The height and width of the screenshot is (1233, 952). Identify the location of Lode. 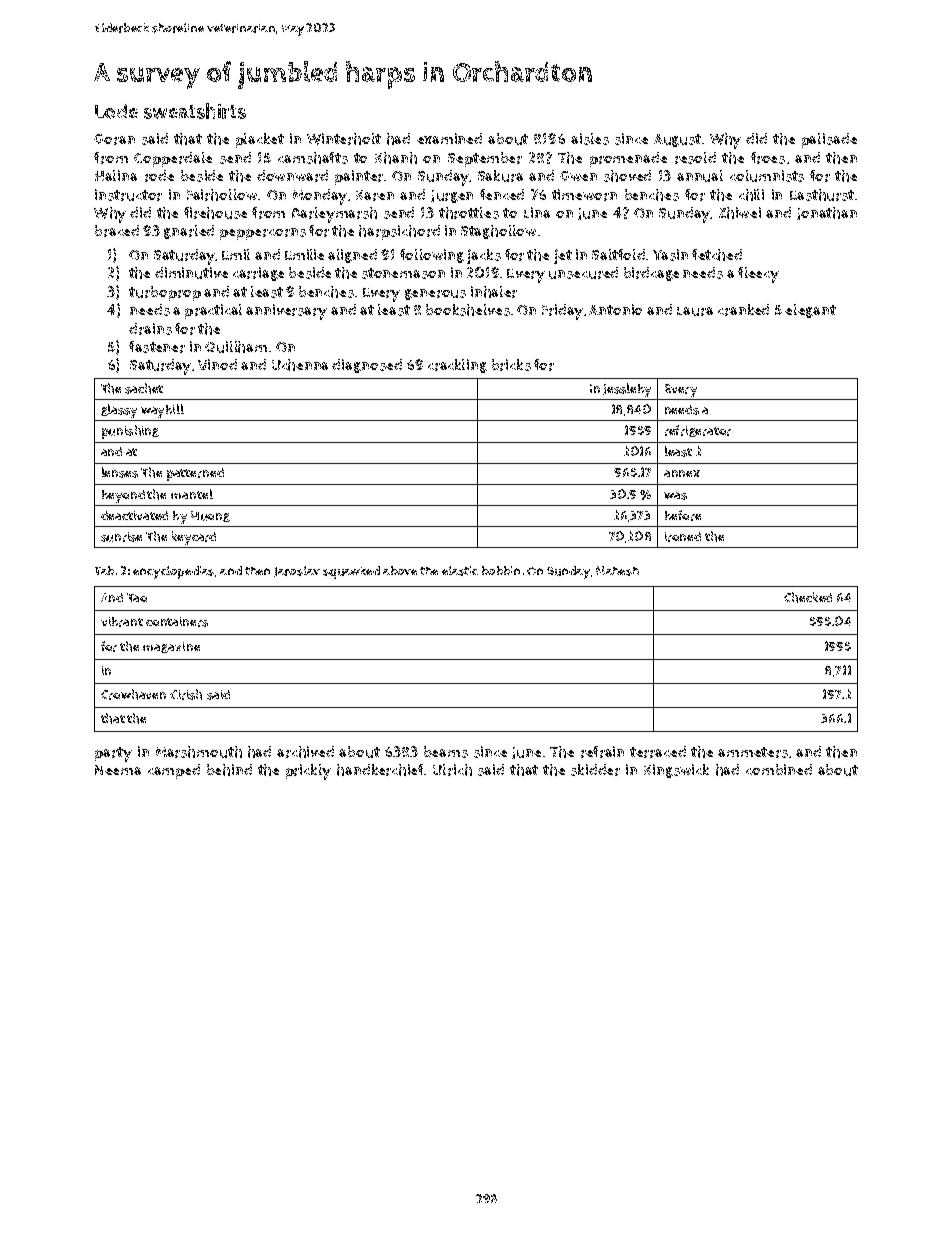
(116, 111).
